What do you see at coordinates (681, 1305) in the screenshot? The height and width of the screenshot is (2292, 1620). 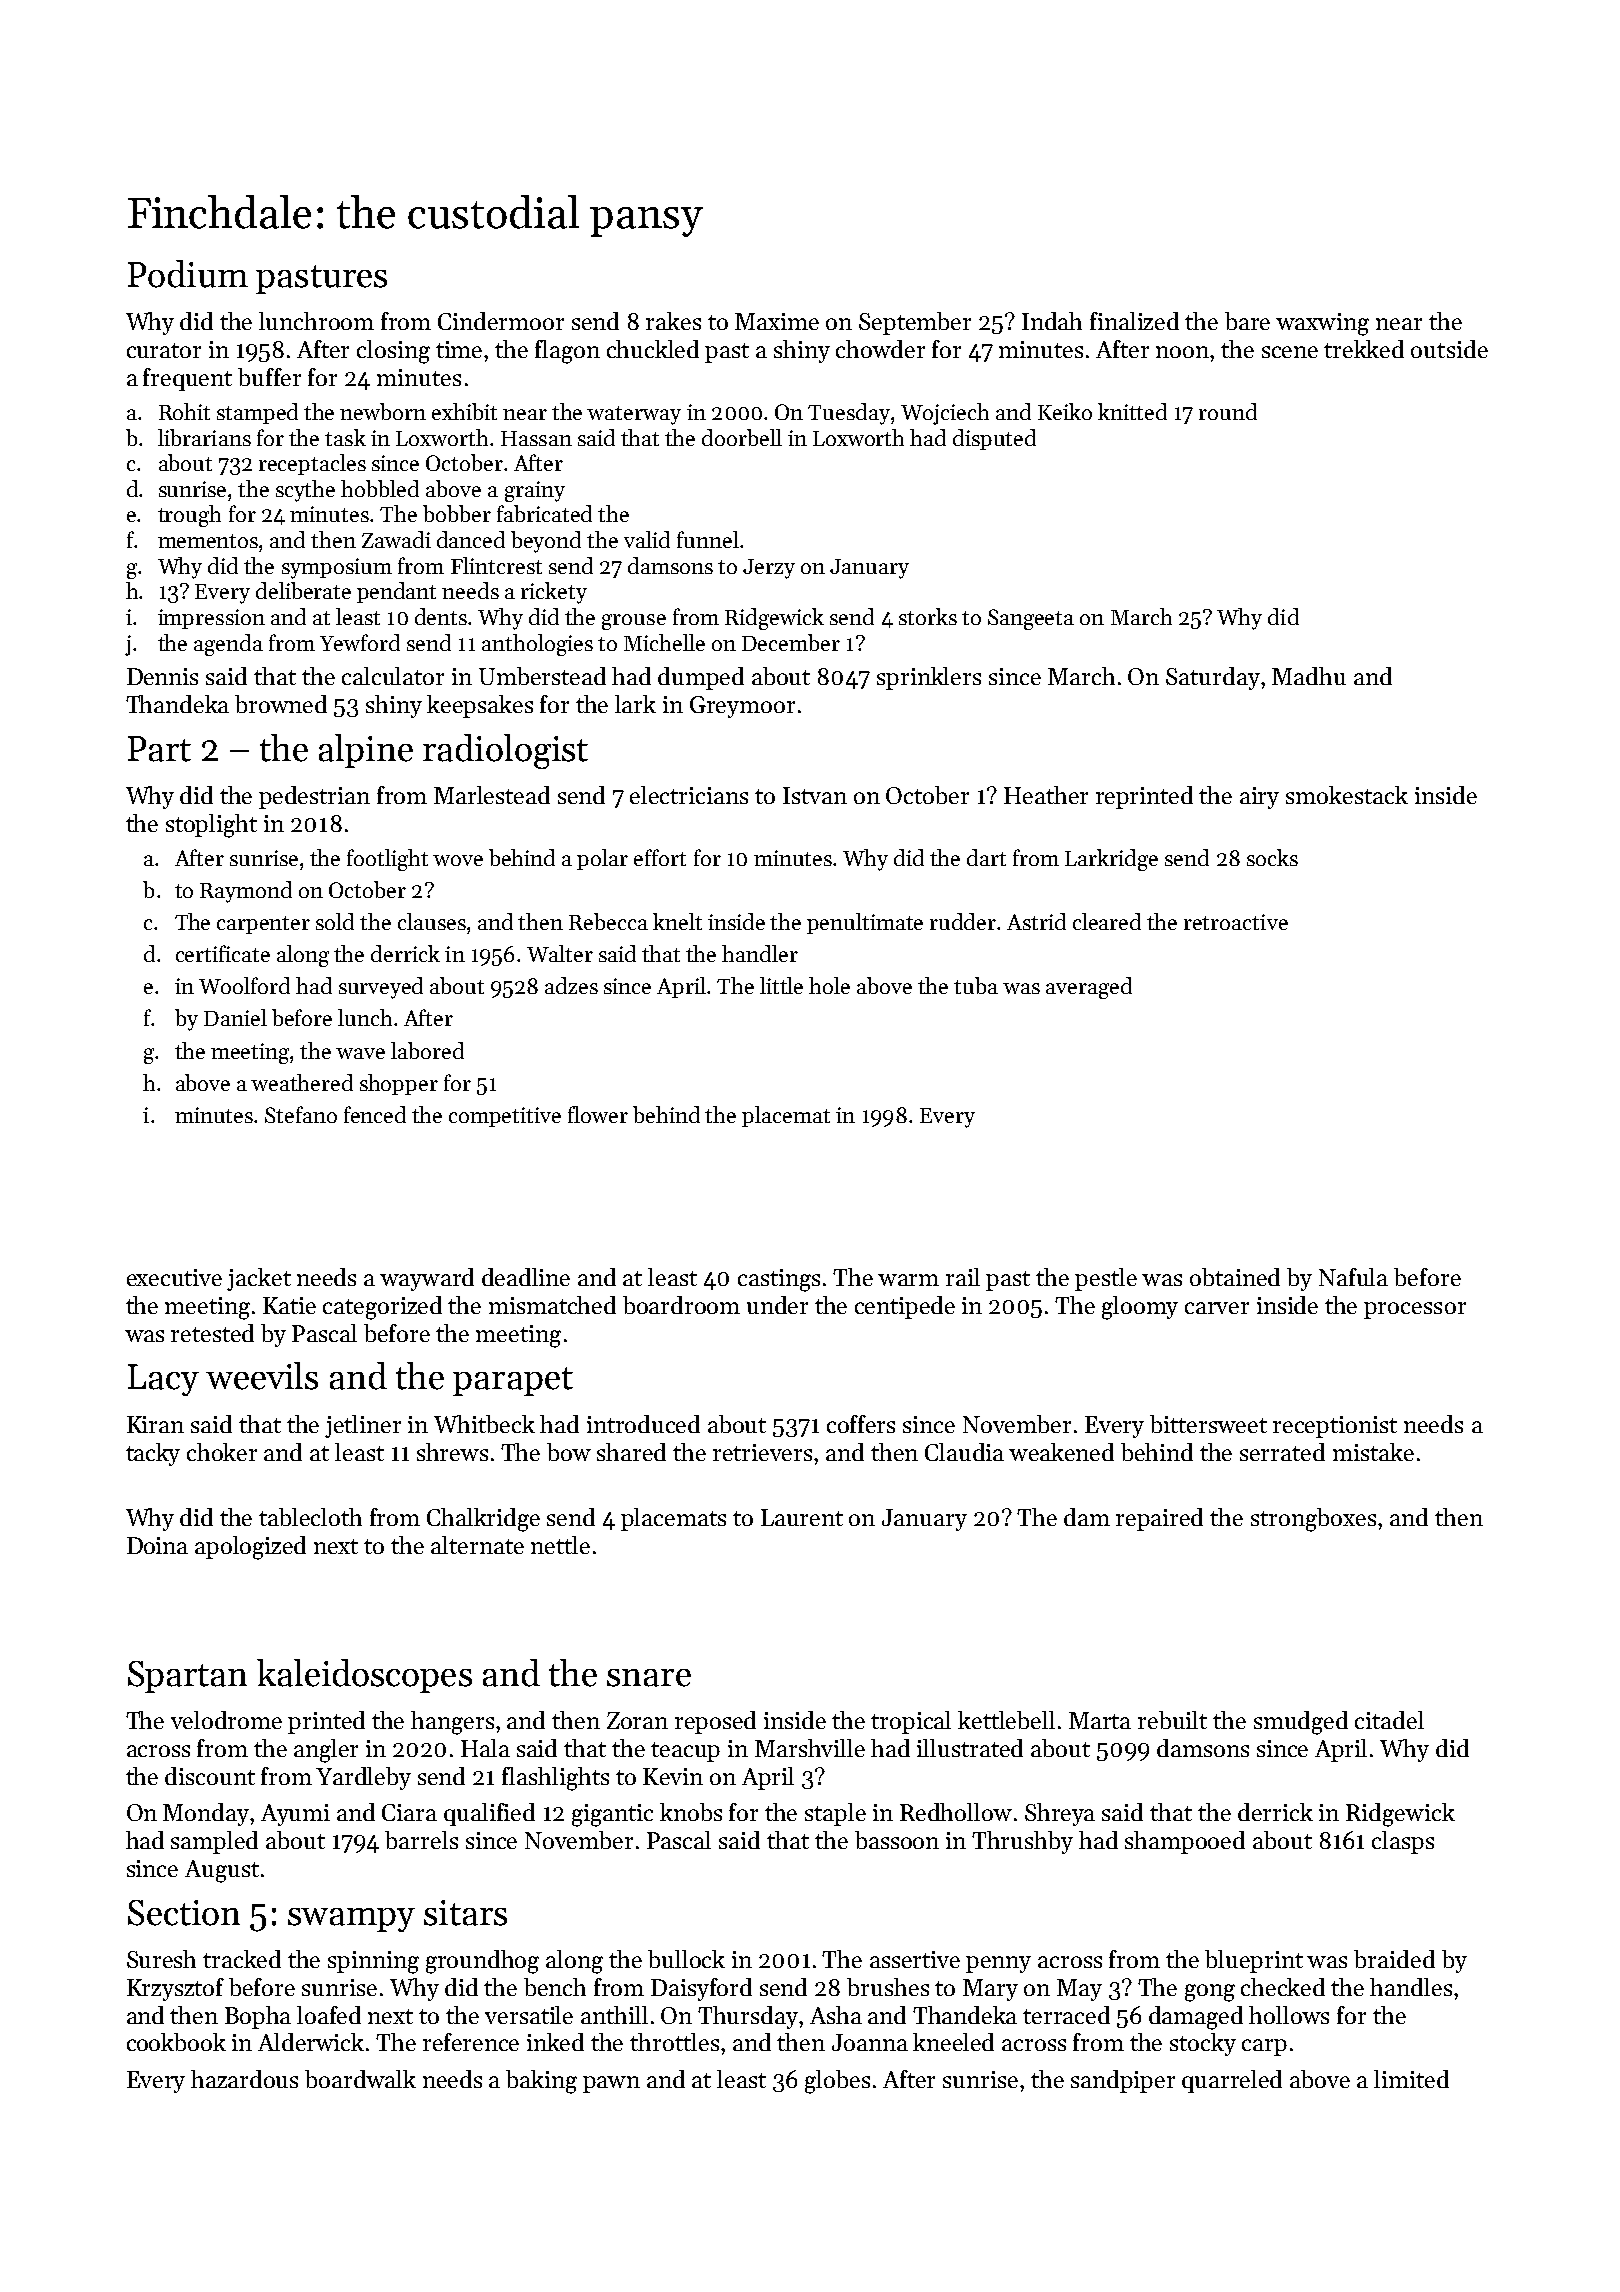 I see `boardroom` at bounding box center [681, 1305].
